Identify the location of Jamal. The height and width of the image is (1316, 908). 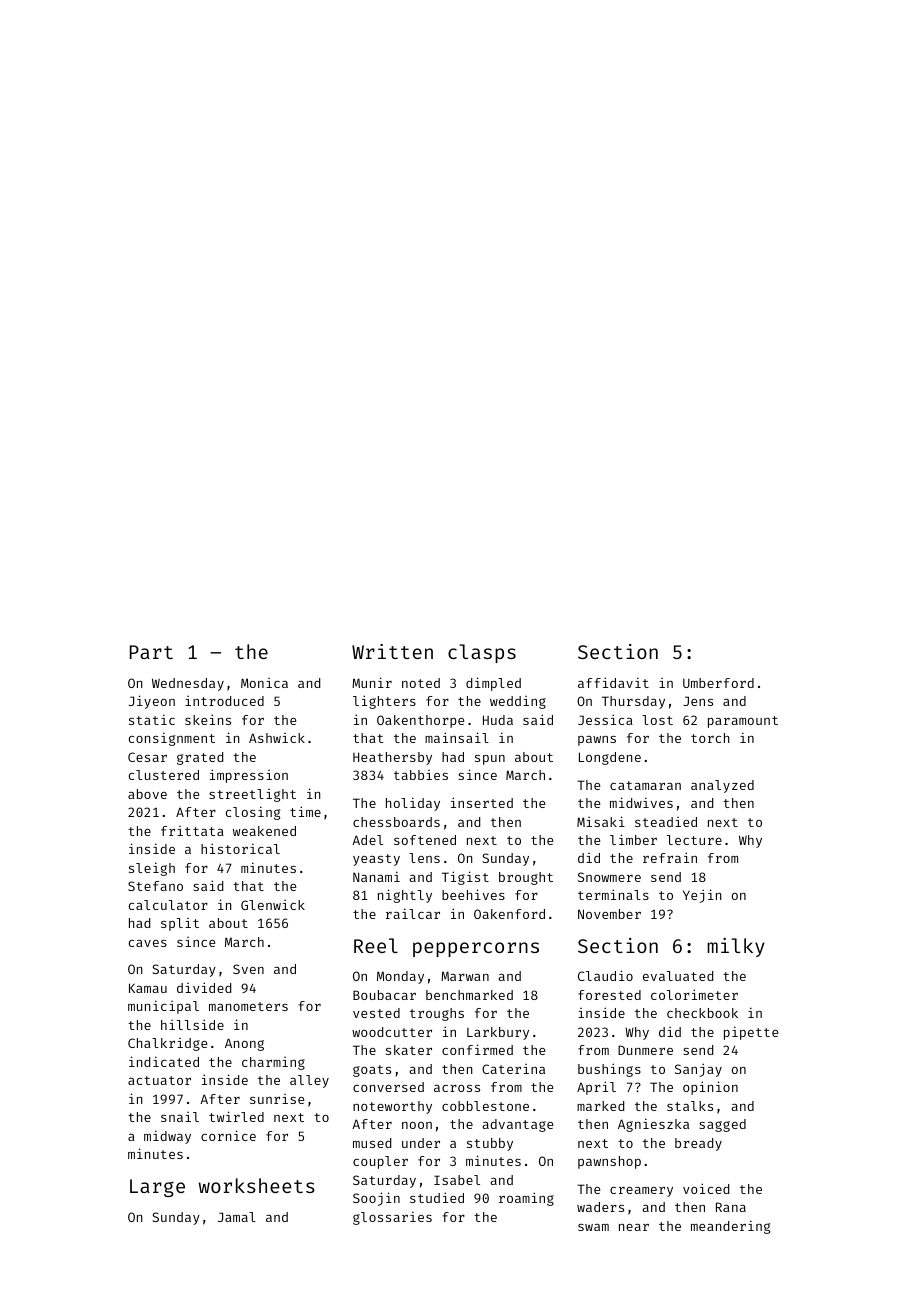
(237, 1217).
